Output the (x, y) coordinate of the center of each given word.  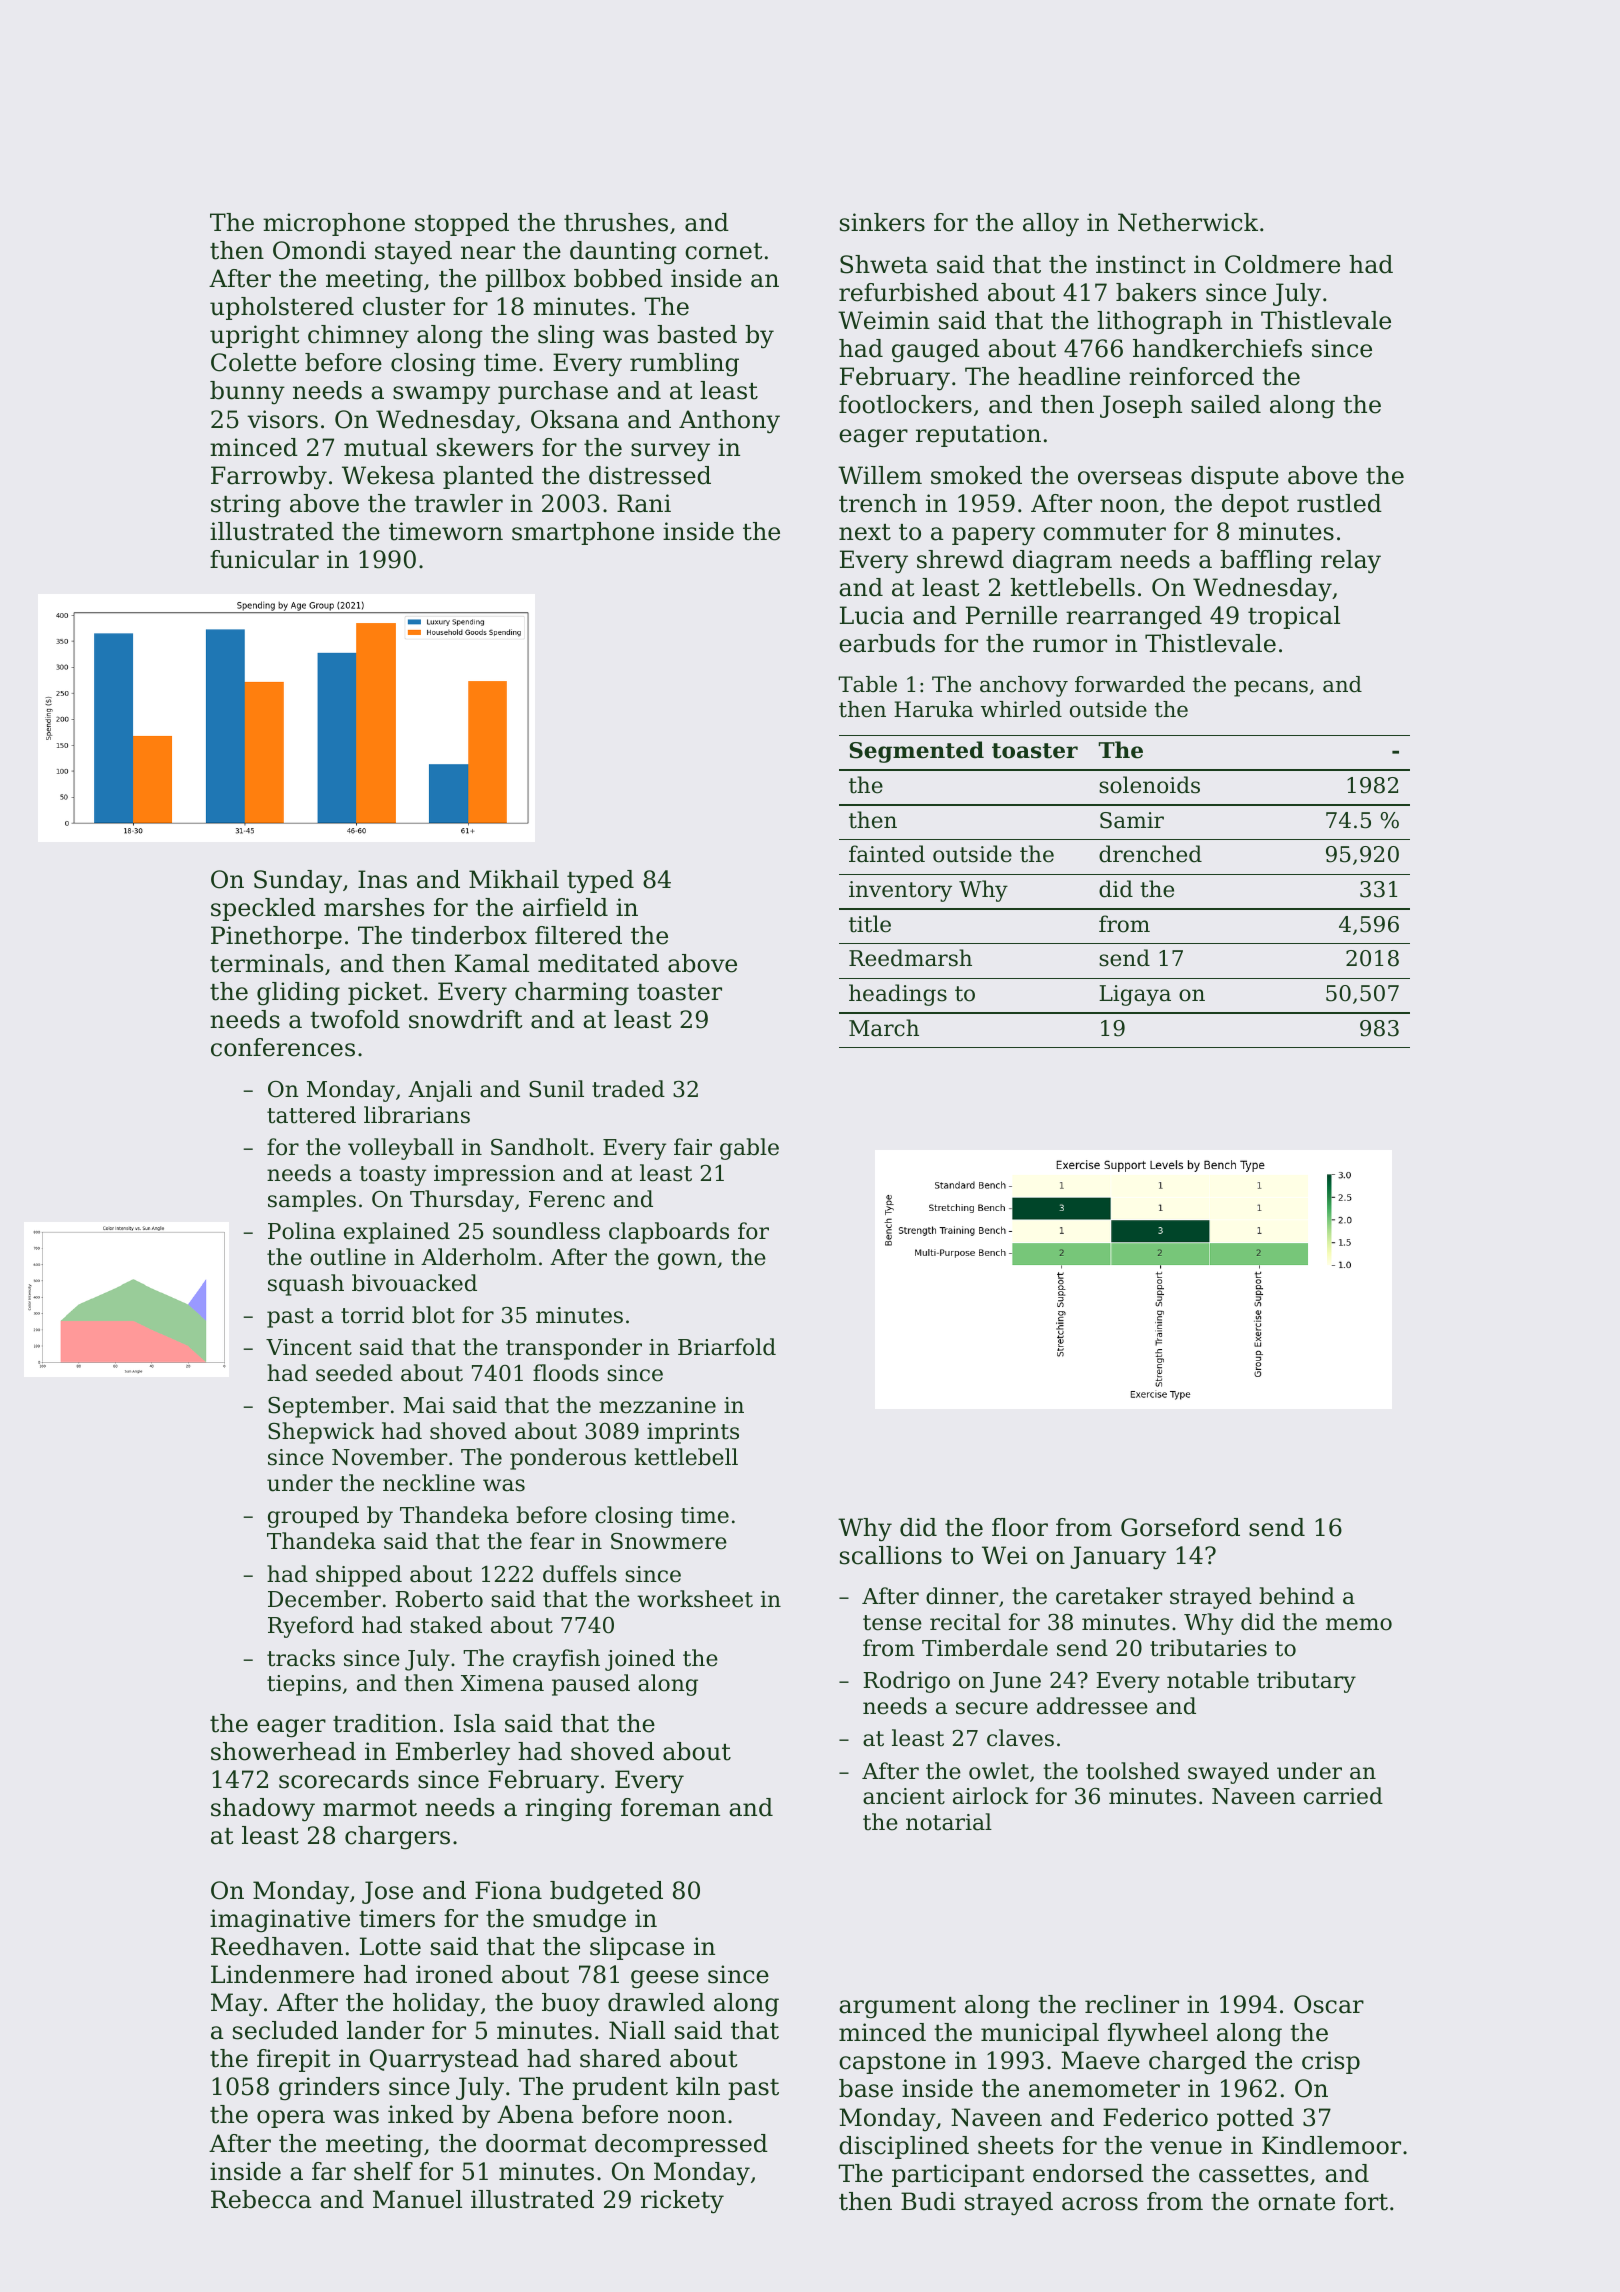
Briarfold (727, 1347)
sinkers (882, 222)
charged (1198, 2063)
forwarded (1130, 684)
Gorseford (1180, 1527)
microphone (334, 224)
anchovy (1024, 686)
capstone (892, 2063)
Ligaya (1135, 995)
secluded (285, 2030)
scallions (891, 1555)
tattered (311, 1115)
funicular (264, 559)
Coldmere (1282, 264)
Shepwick (321, 1433)
